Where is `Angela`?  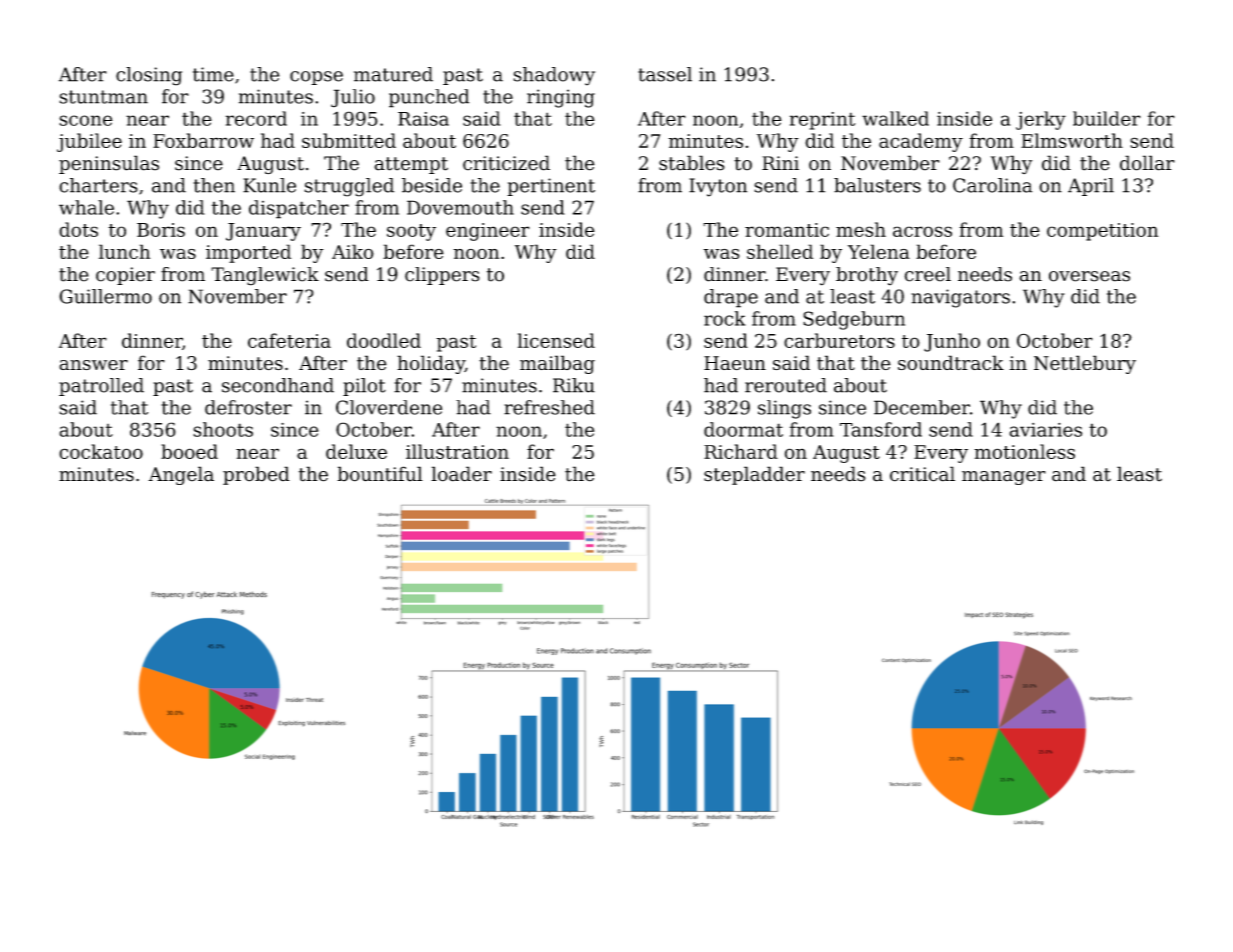
Angela is located at coordinates (181, 475).
